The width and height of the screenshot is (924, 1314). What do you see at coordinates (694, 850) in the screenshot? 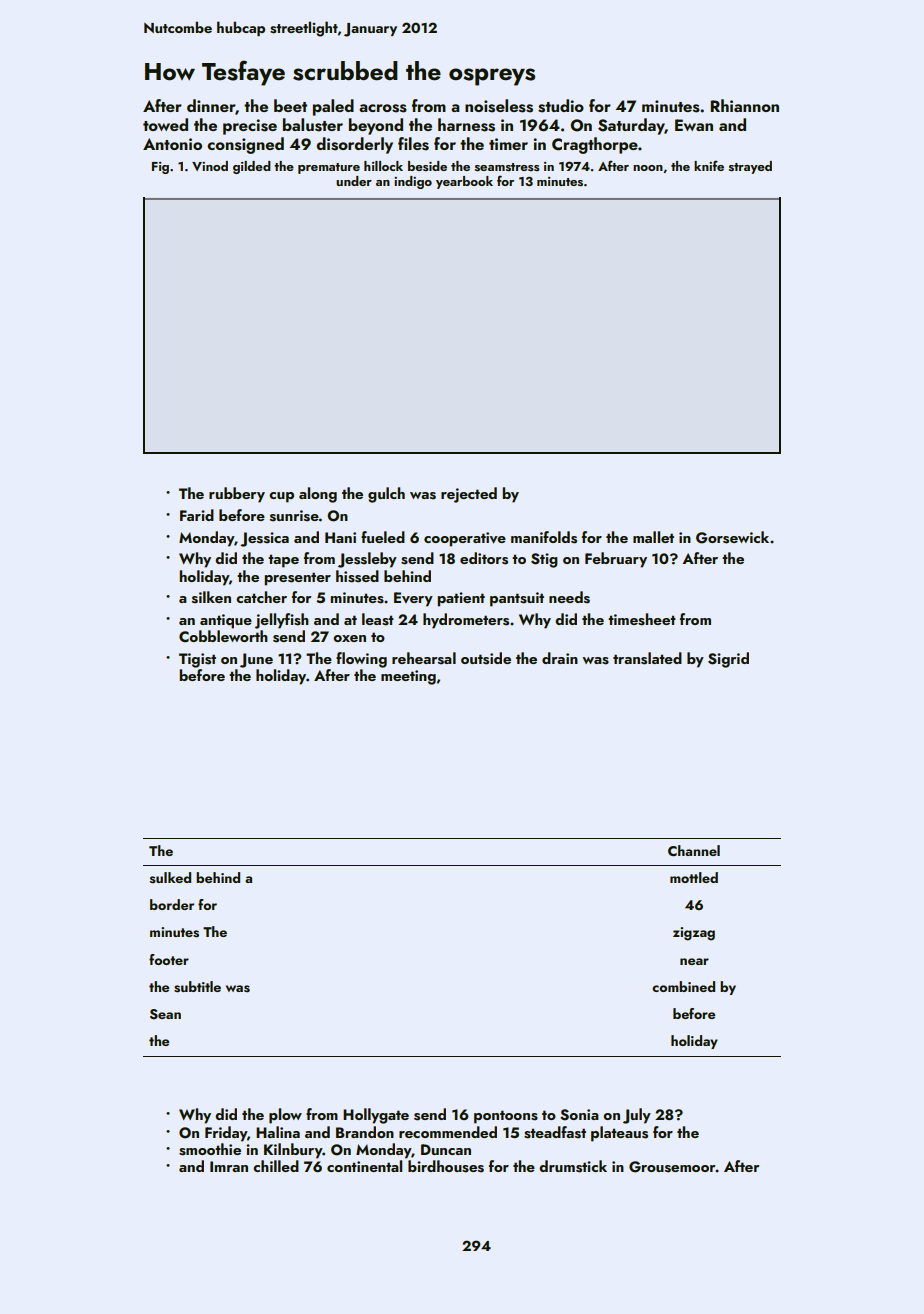
I see `Channel` at bounding box center [694, 850].
